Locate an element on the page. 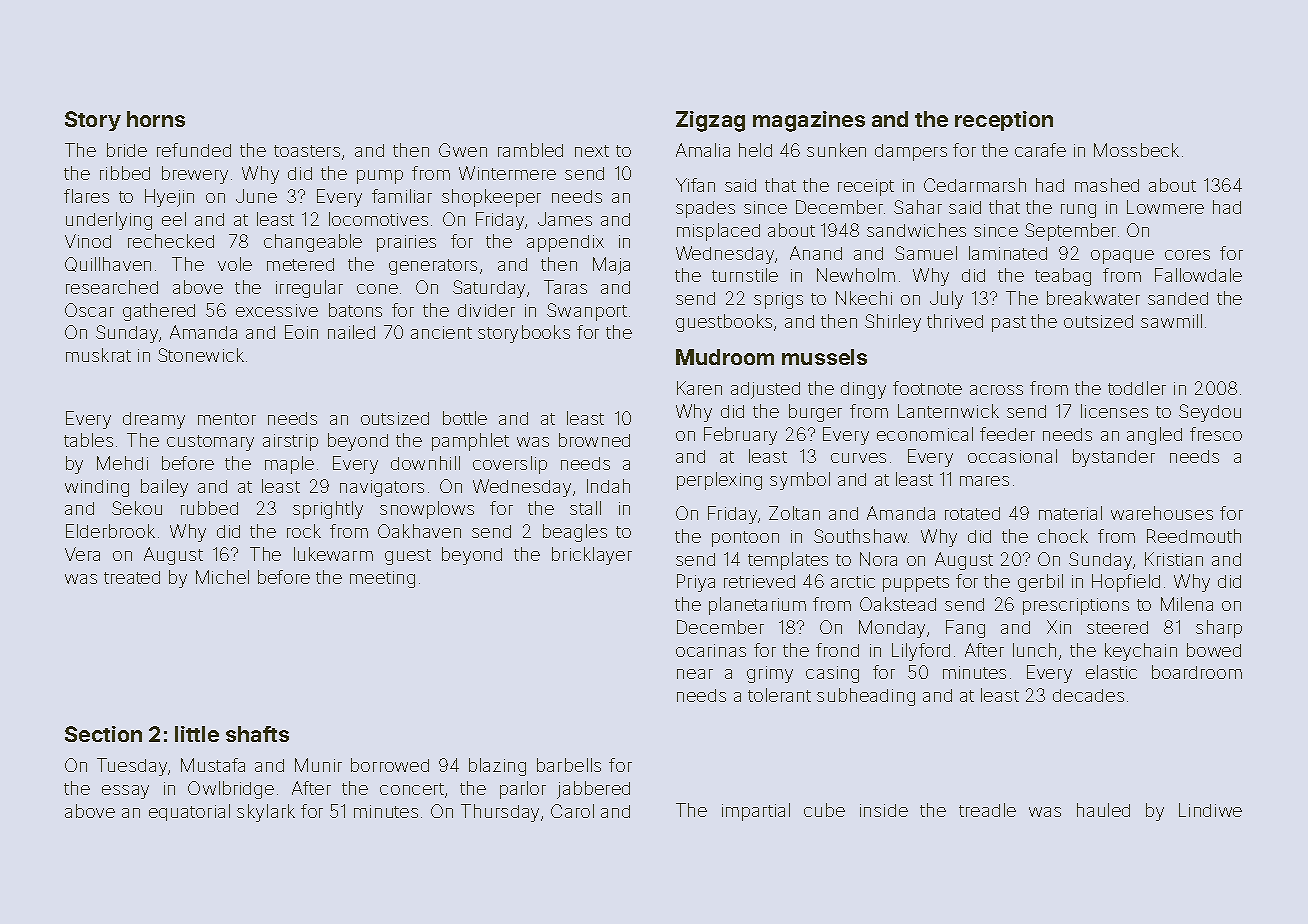 This image has height=924, width=1308. meeting is located at coordinates (382, 579).
